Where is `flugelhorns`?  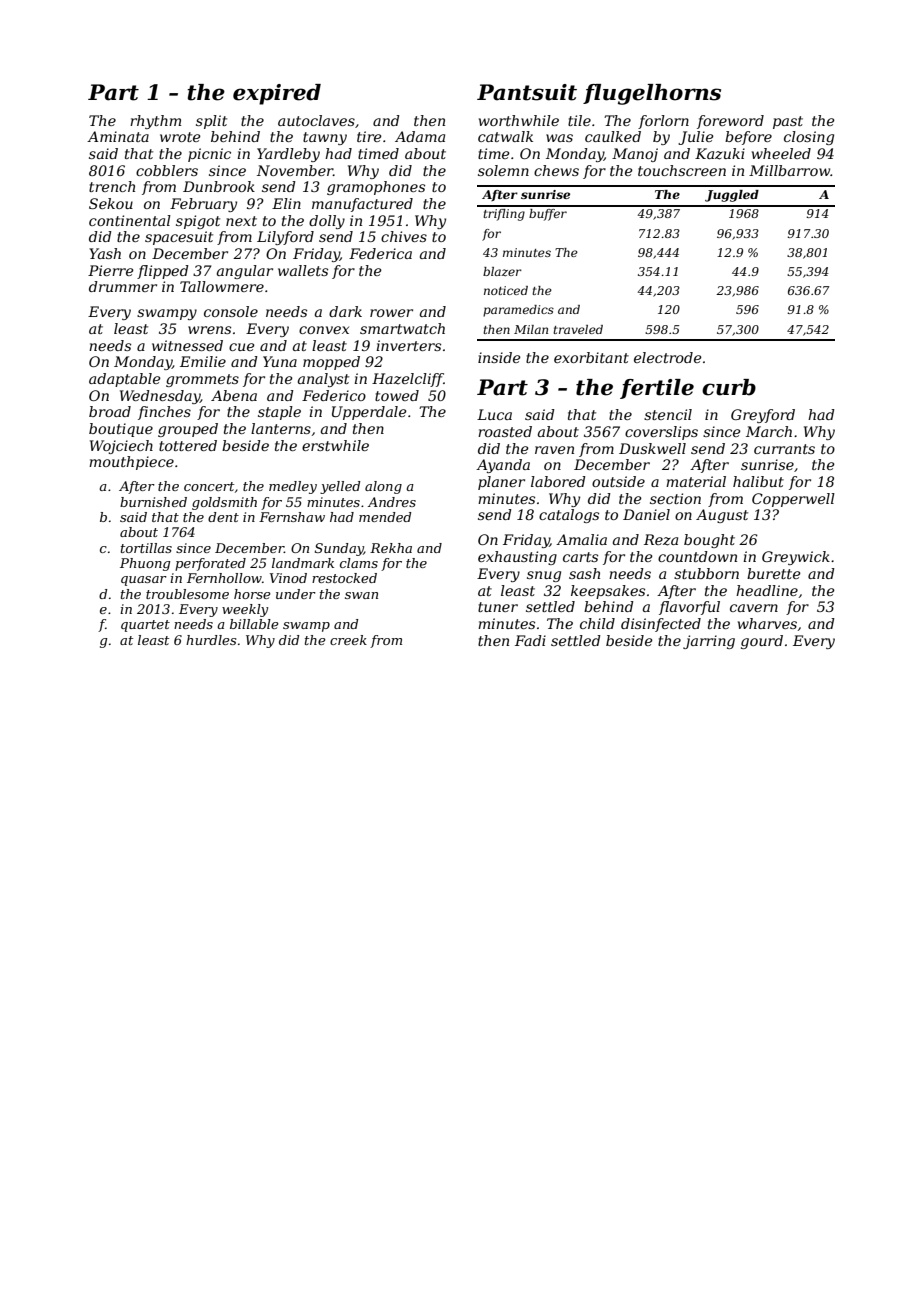
flugelhorns is located at coordinates (652, 94).
